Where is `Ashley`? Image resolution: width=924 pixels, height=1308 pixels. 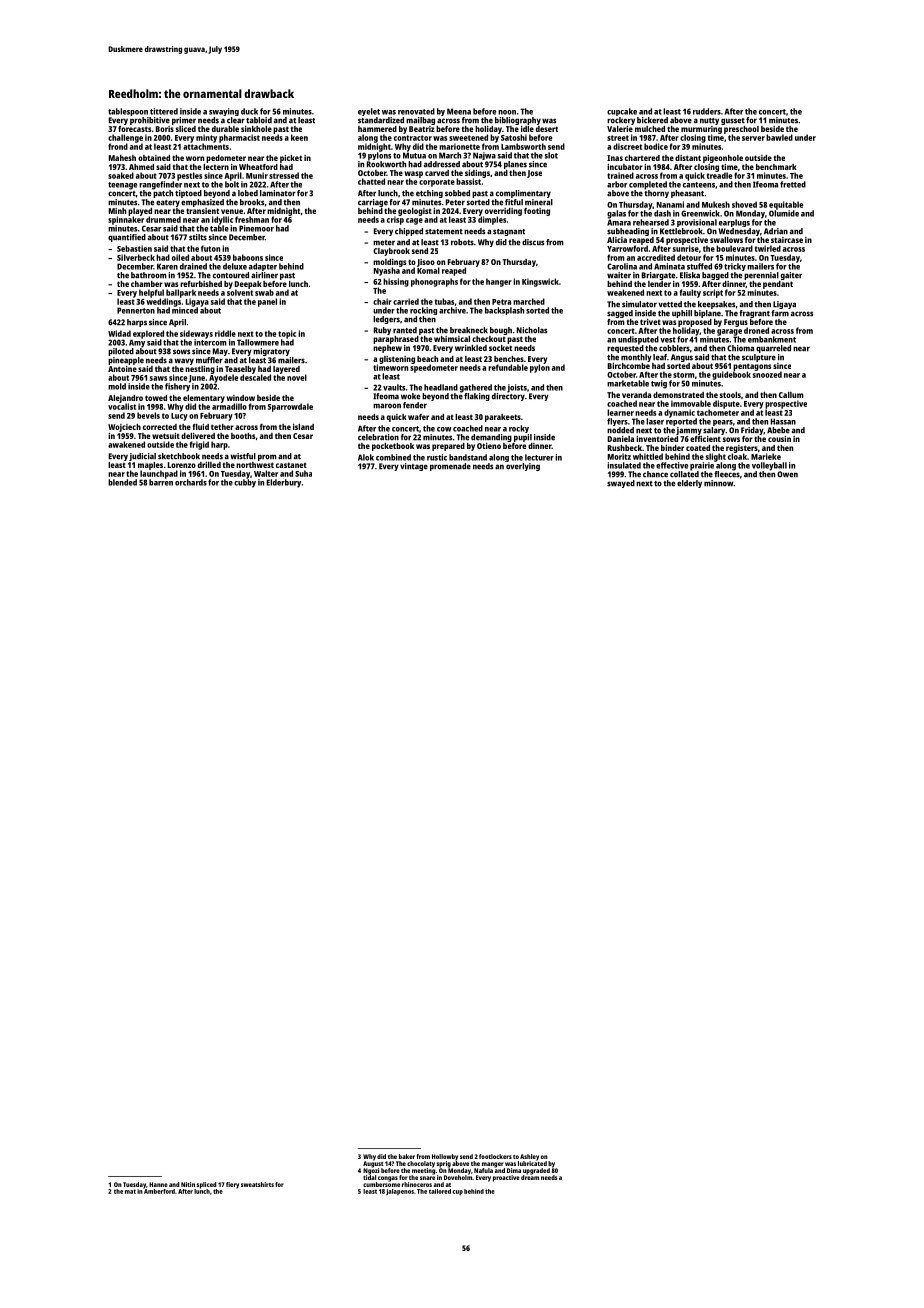
Ashley is located at coordinates (529, 1157).
